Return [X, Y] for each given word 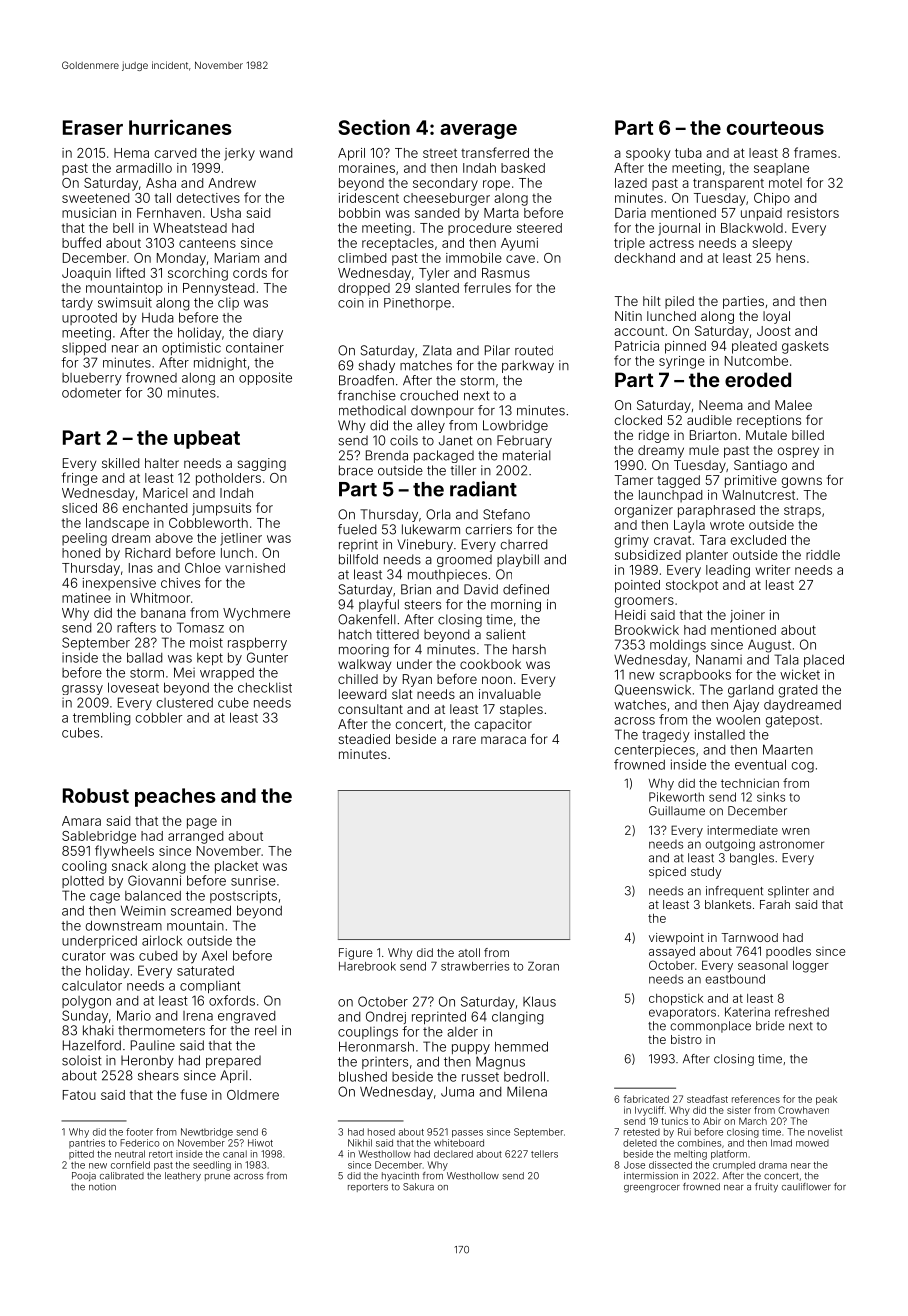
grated [798, 691]
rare [464, 740]
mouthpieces [447, 575]
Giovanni [154, 880]
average [478, 131]
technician [750, 783]
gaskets [805, 347]
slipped [84, 348]
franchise [367, 395]
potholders [228, 479]
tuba [688, 153]
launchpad [670, 496]
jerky [239, 154]
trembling [102, 719]
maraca [503, 740]
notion [102, 1187]
